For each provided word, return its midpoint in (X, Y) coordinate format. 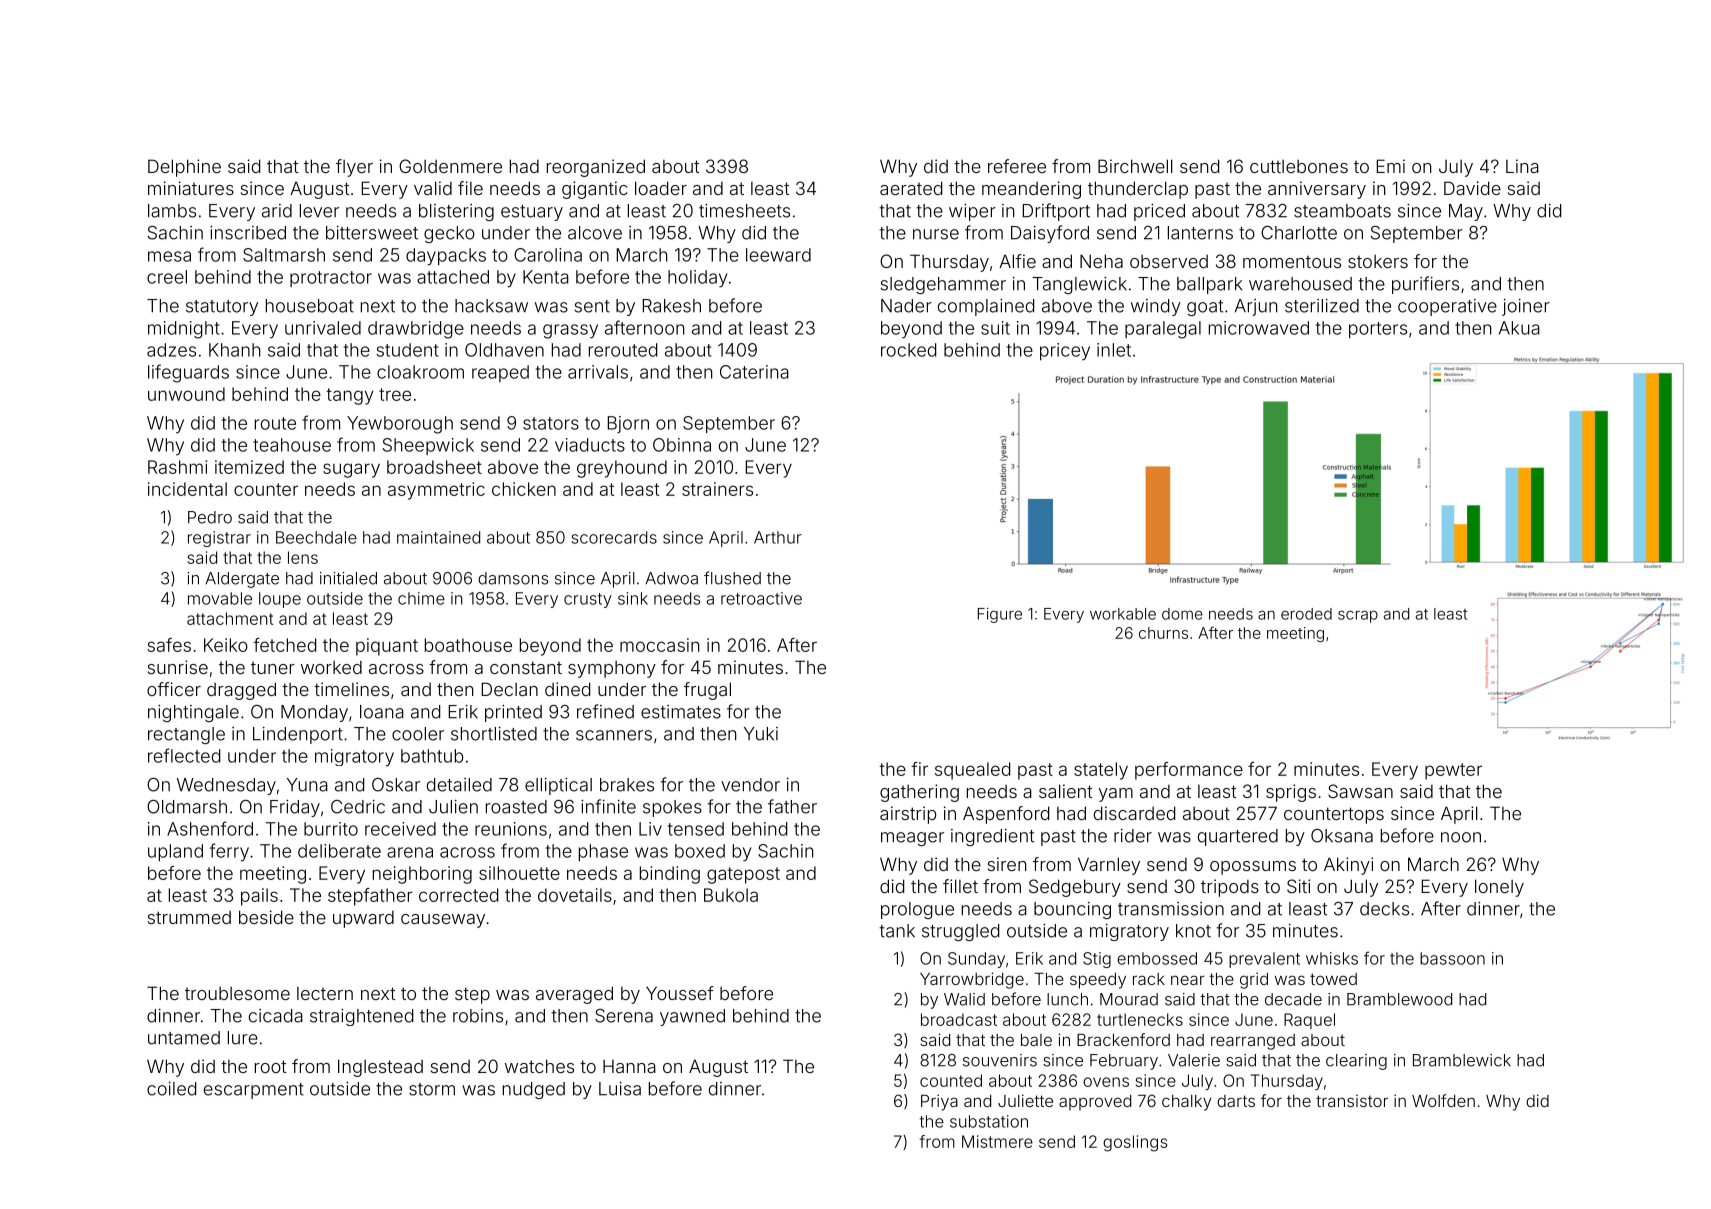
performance (1189, 771)
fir (919, 769)
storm (432, 1089)
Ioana (382, 712)
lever (319, 211)
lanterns (1200, 233)
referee (1017, 166)
